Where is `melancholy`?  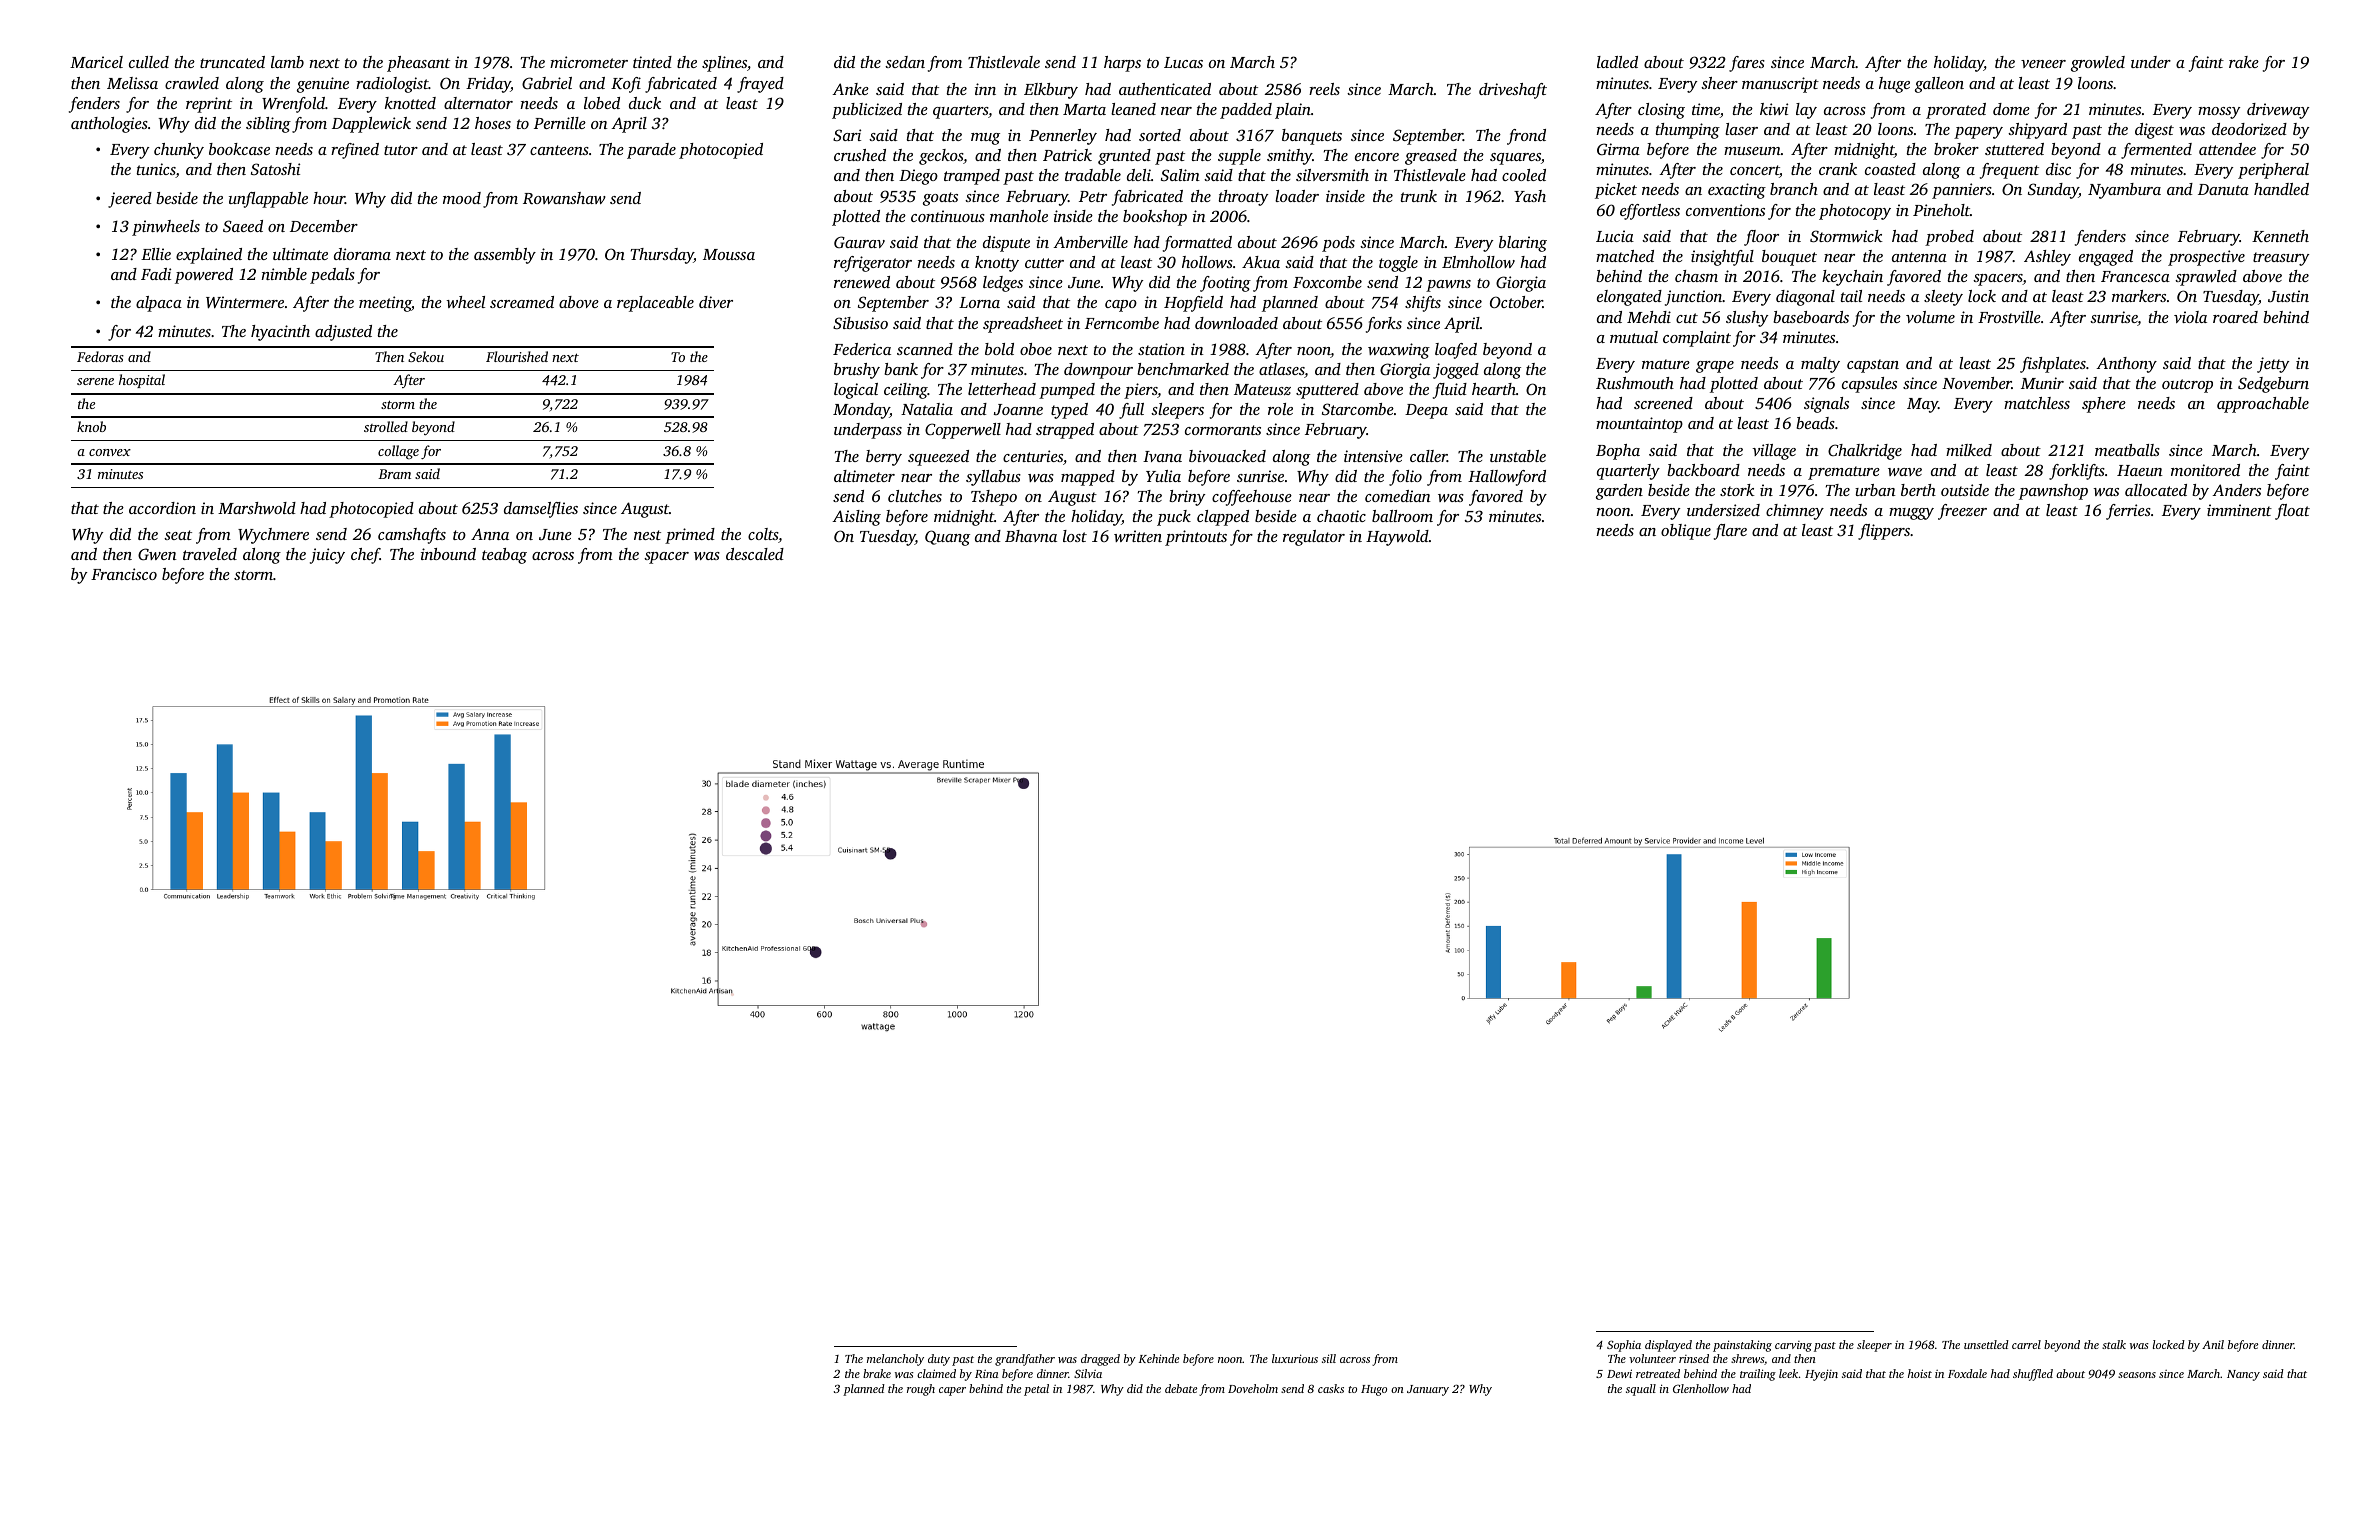 melancholy is located at coordinates (895, 1360).
